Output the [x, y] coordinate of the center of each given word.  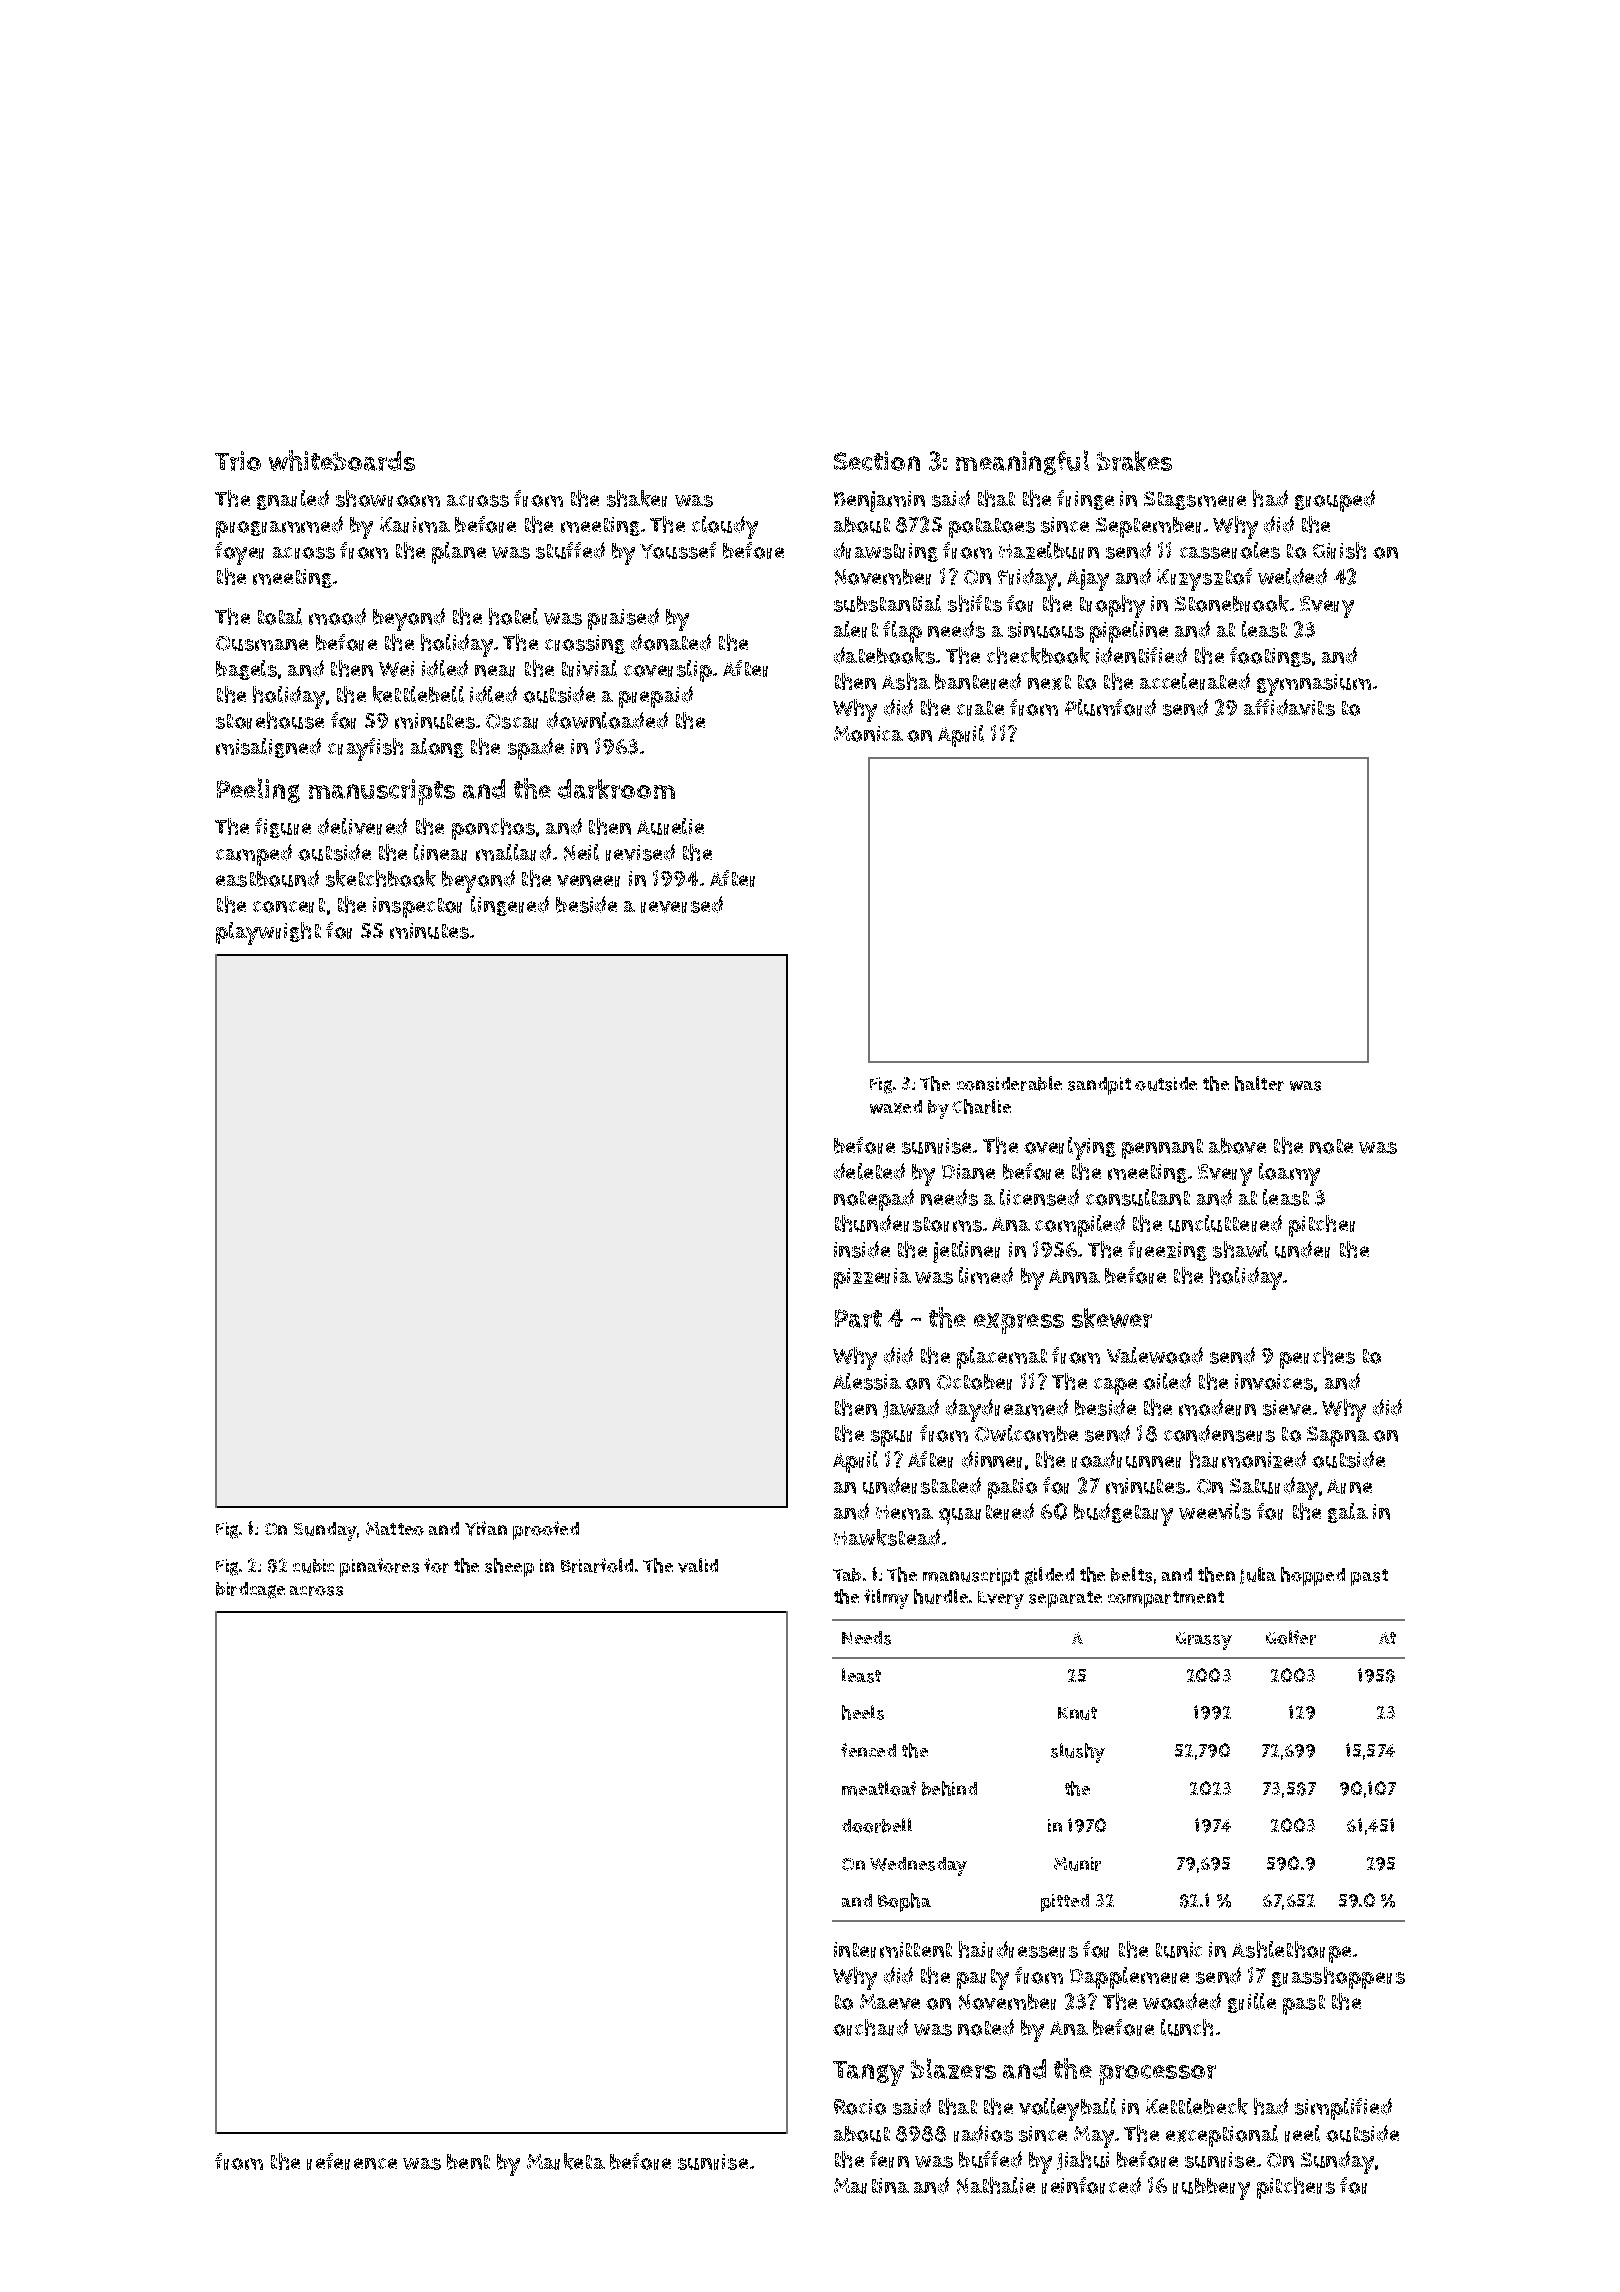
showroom [388, 498]
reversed [682, 904]
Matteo [395, 1529]
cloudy [725, 527]
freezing [1167, 1251]
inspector [417, 907]
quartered [986, 1514]
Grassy [1204, 1641]
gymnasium [1314, 685]
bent [468, 2162]
